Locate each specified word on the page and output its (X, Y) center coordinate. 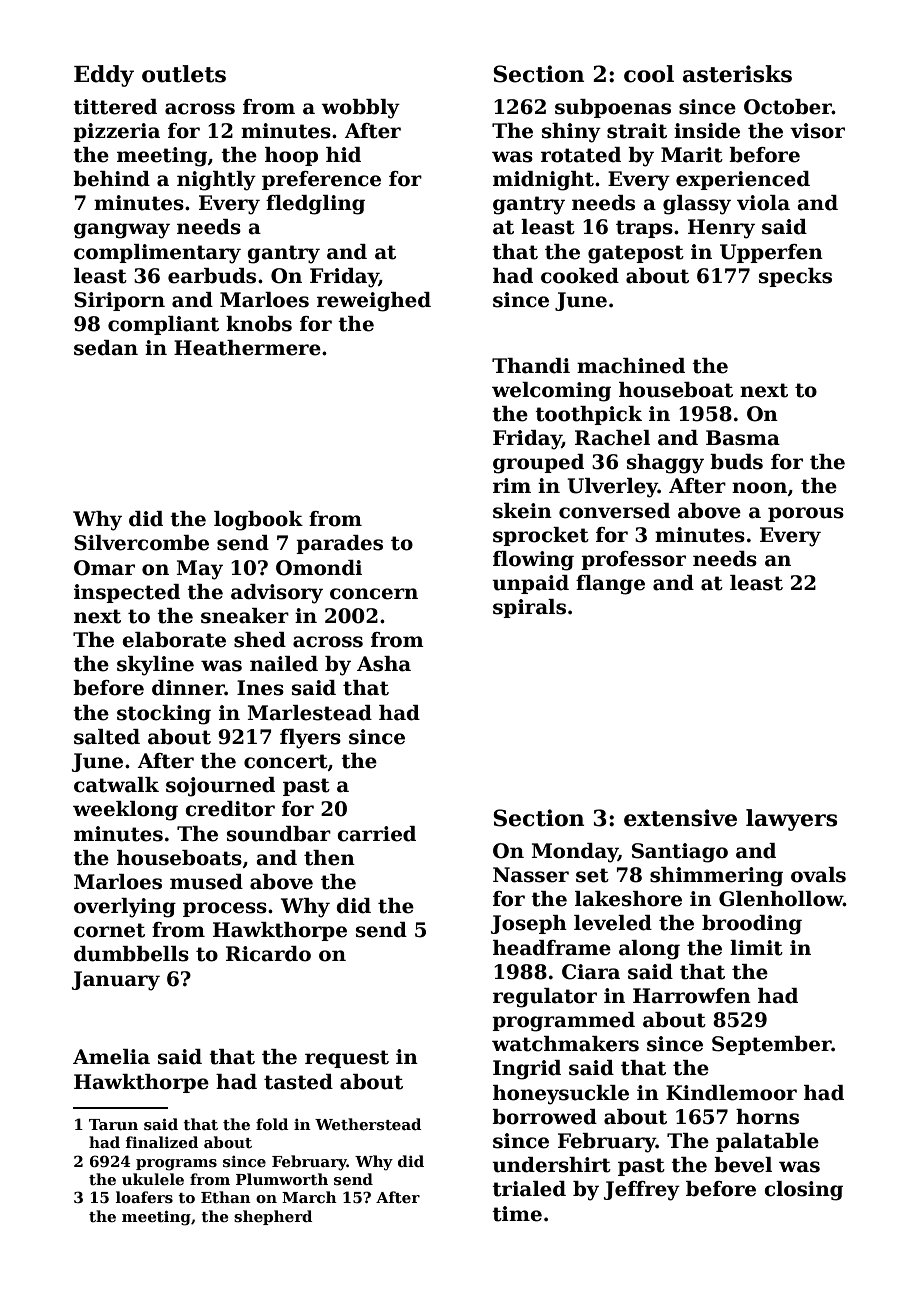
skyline (155, 666)
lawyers (791, 820)
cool (649, 74)
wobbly (360, 109)
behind (111, 179)
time (517, 1214)
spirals (529, 608)
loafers (144, 1197)
